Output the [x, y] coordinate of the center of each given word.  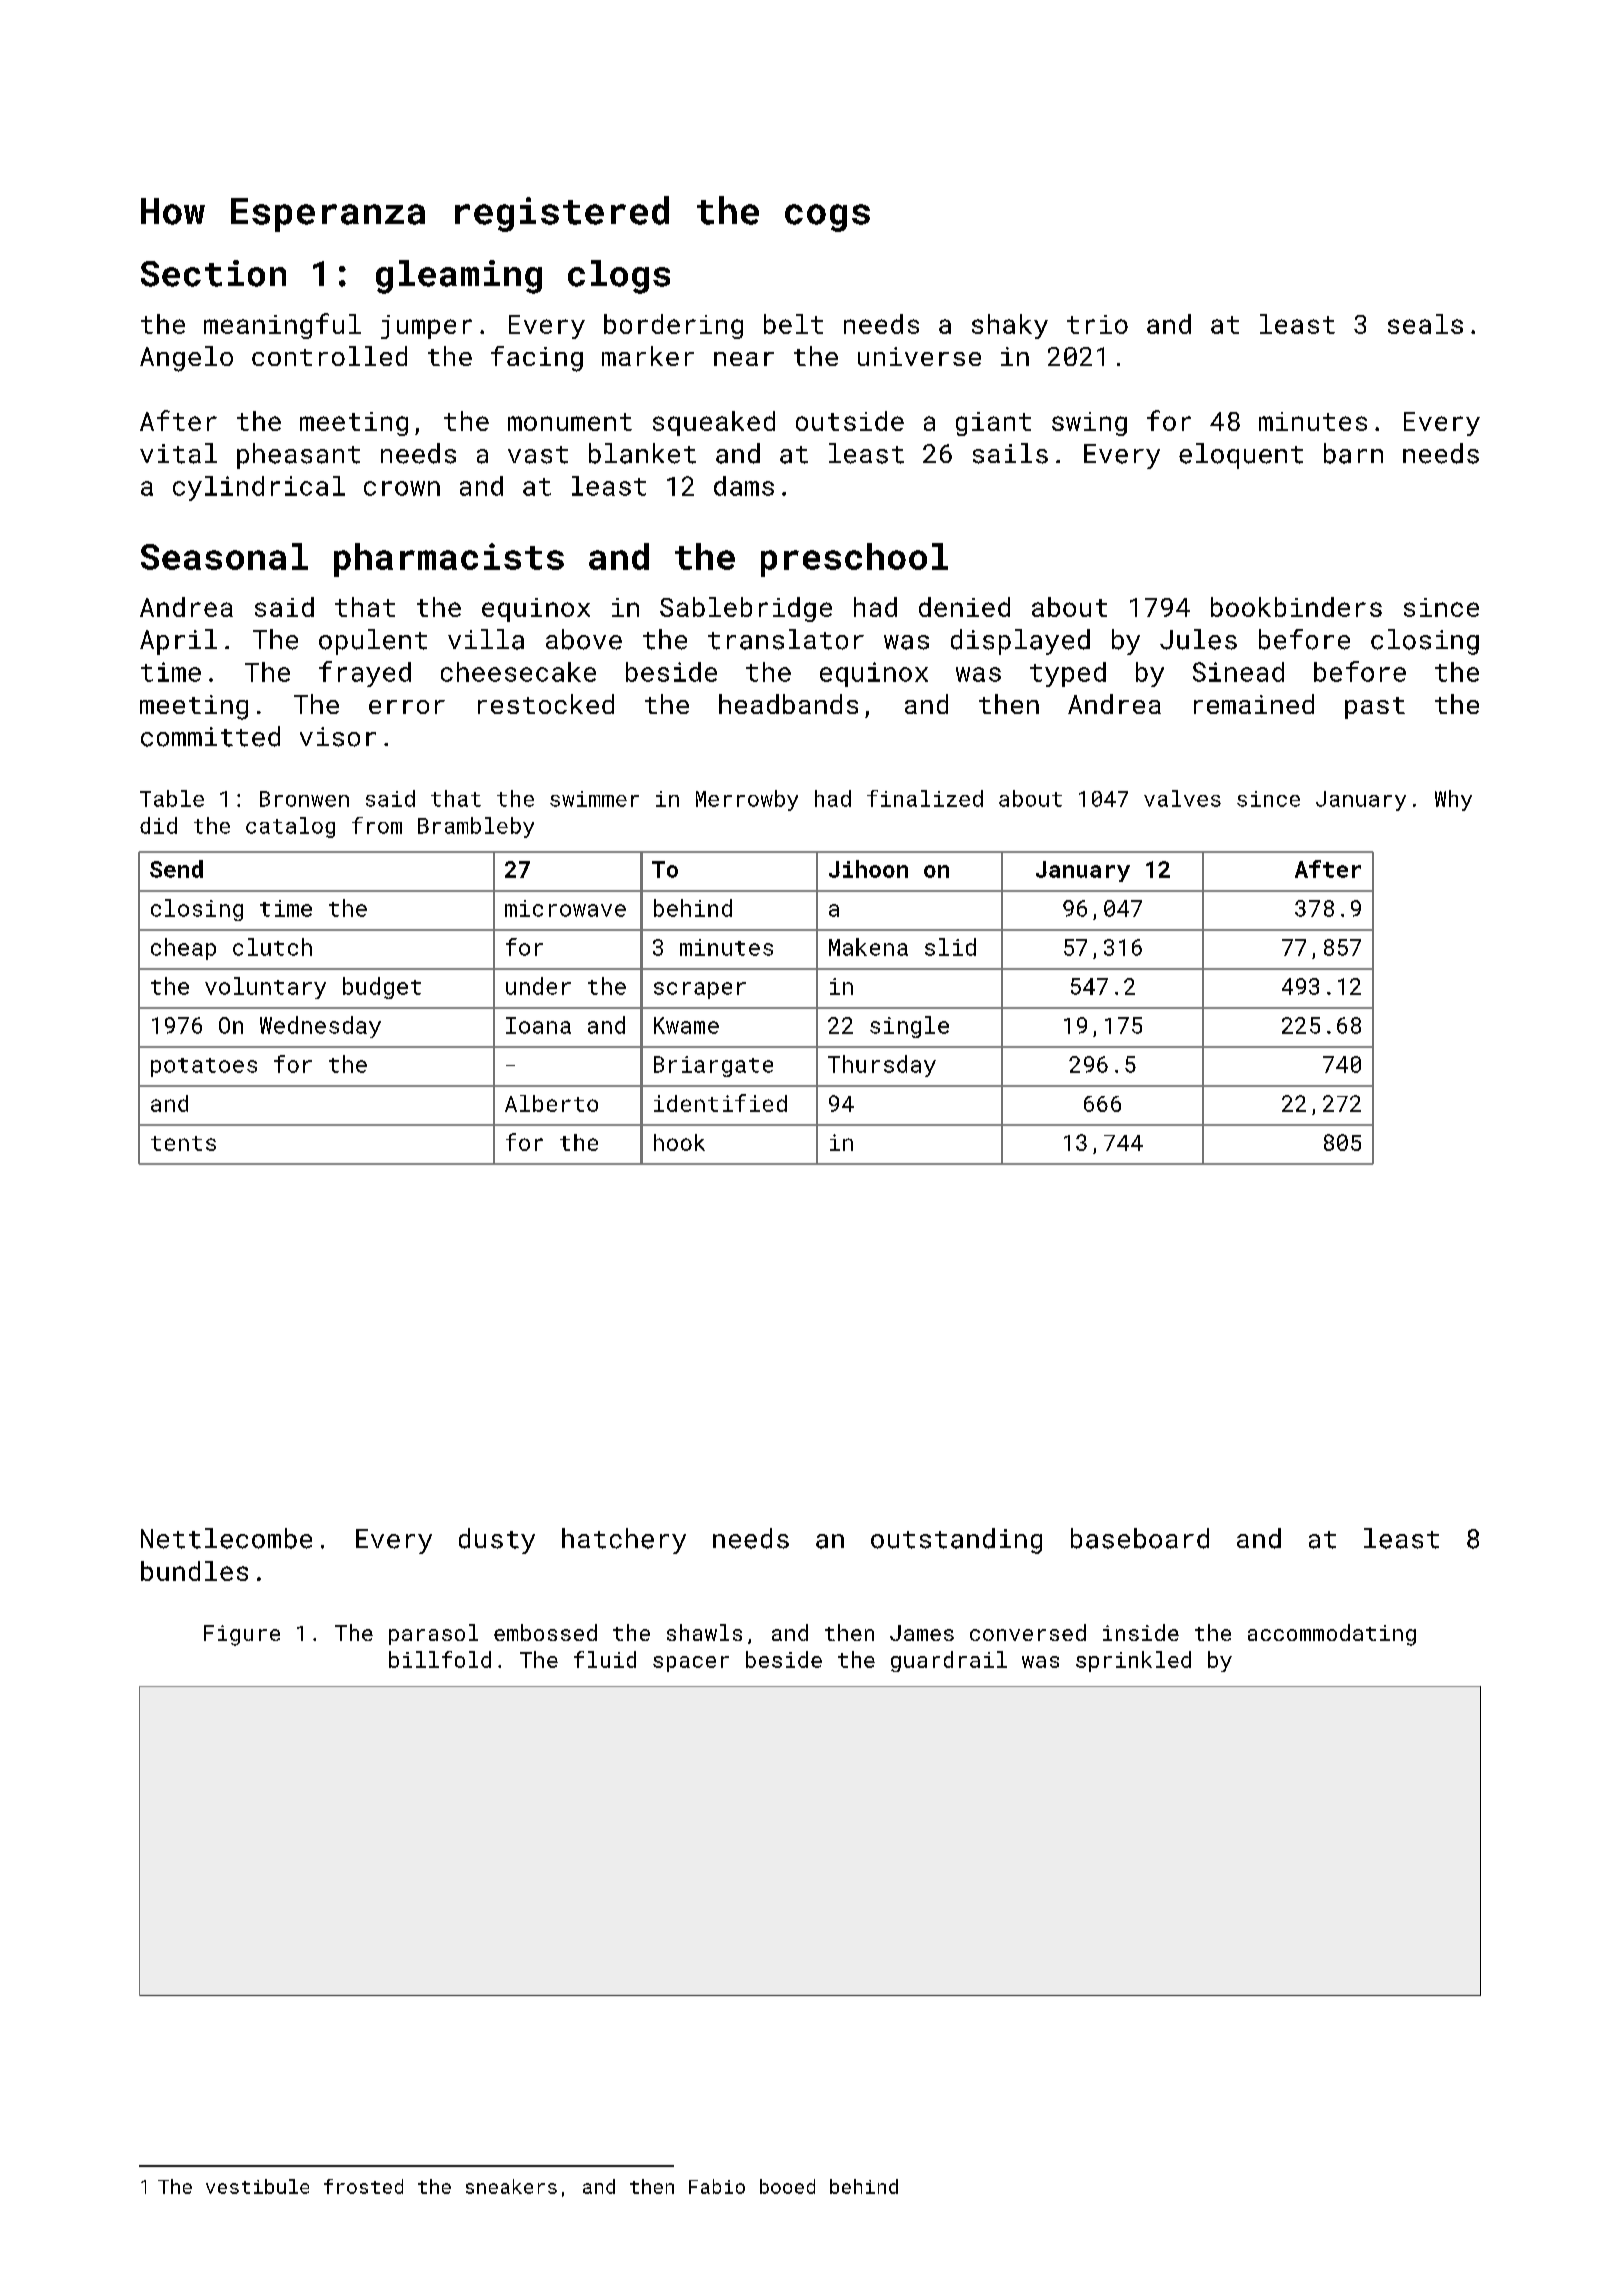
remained [1254, 704]
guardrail [949, 1661]
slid [950, 947]
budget [382, 988]
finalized [925, 798]
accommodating [1332, 1635]
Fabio [717, 2186]
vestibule [257, 2186]
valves [1182, 798]
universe [919, 356]
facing [537, 359]
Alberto [551, 1103]
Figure [242, 1635]
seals [1425, 324]
